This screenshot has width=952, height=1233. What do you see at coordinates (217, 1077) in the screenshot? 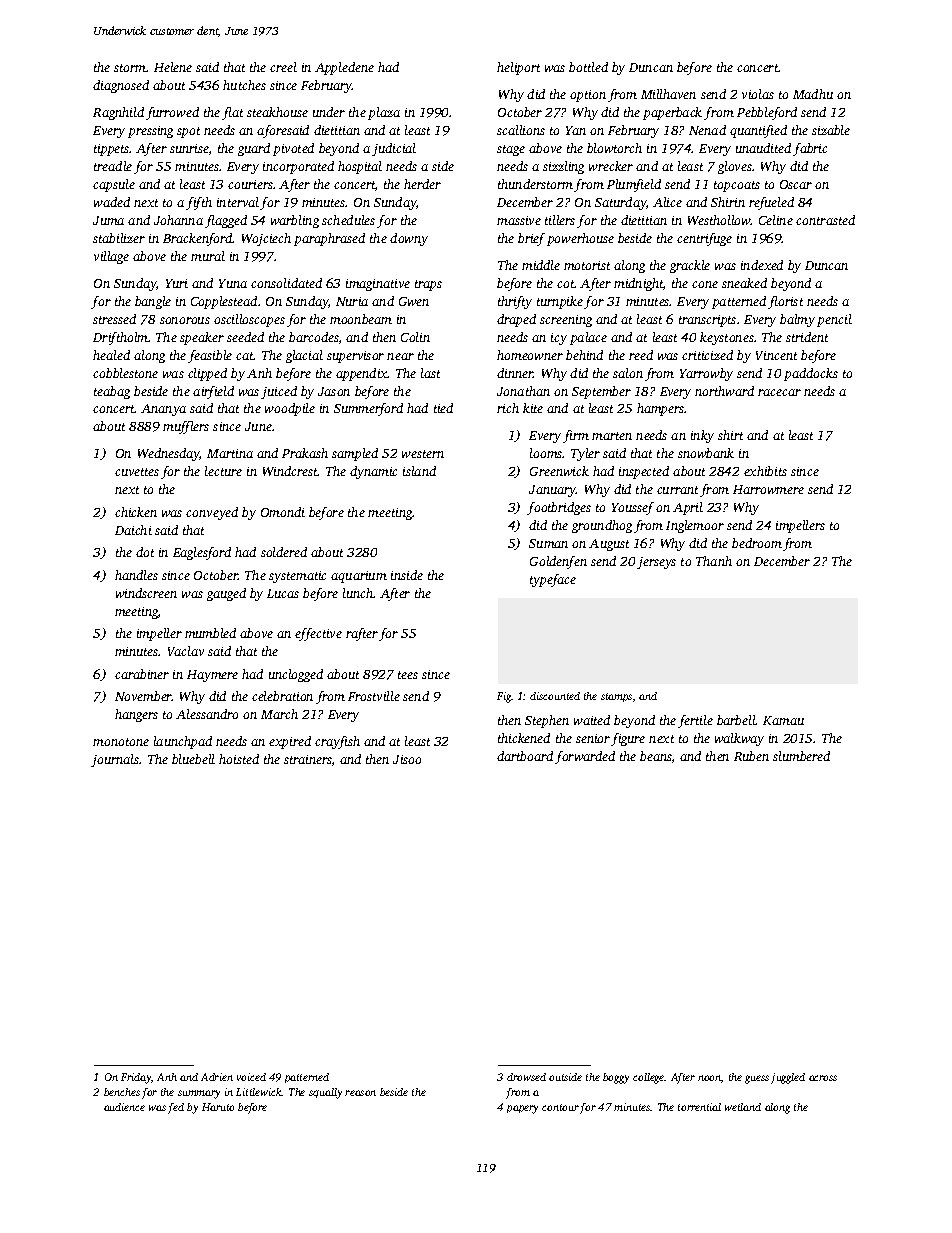
I see `Adrien` at bounding box center [217, 1077].
